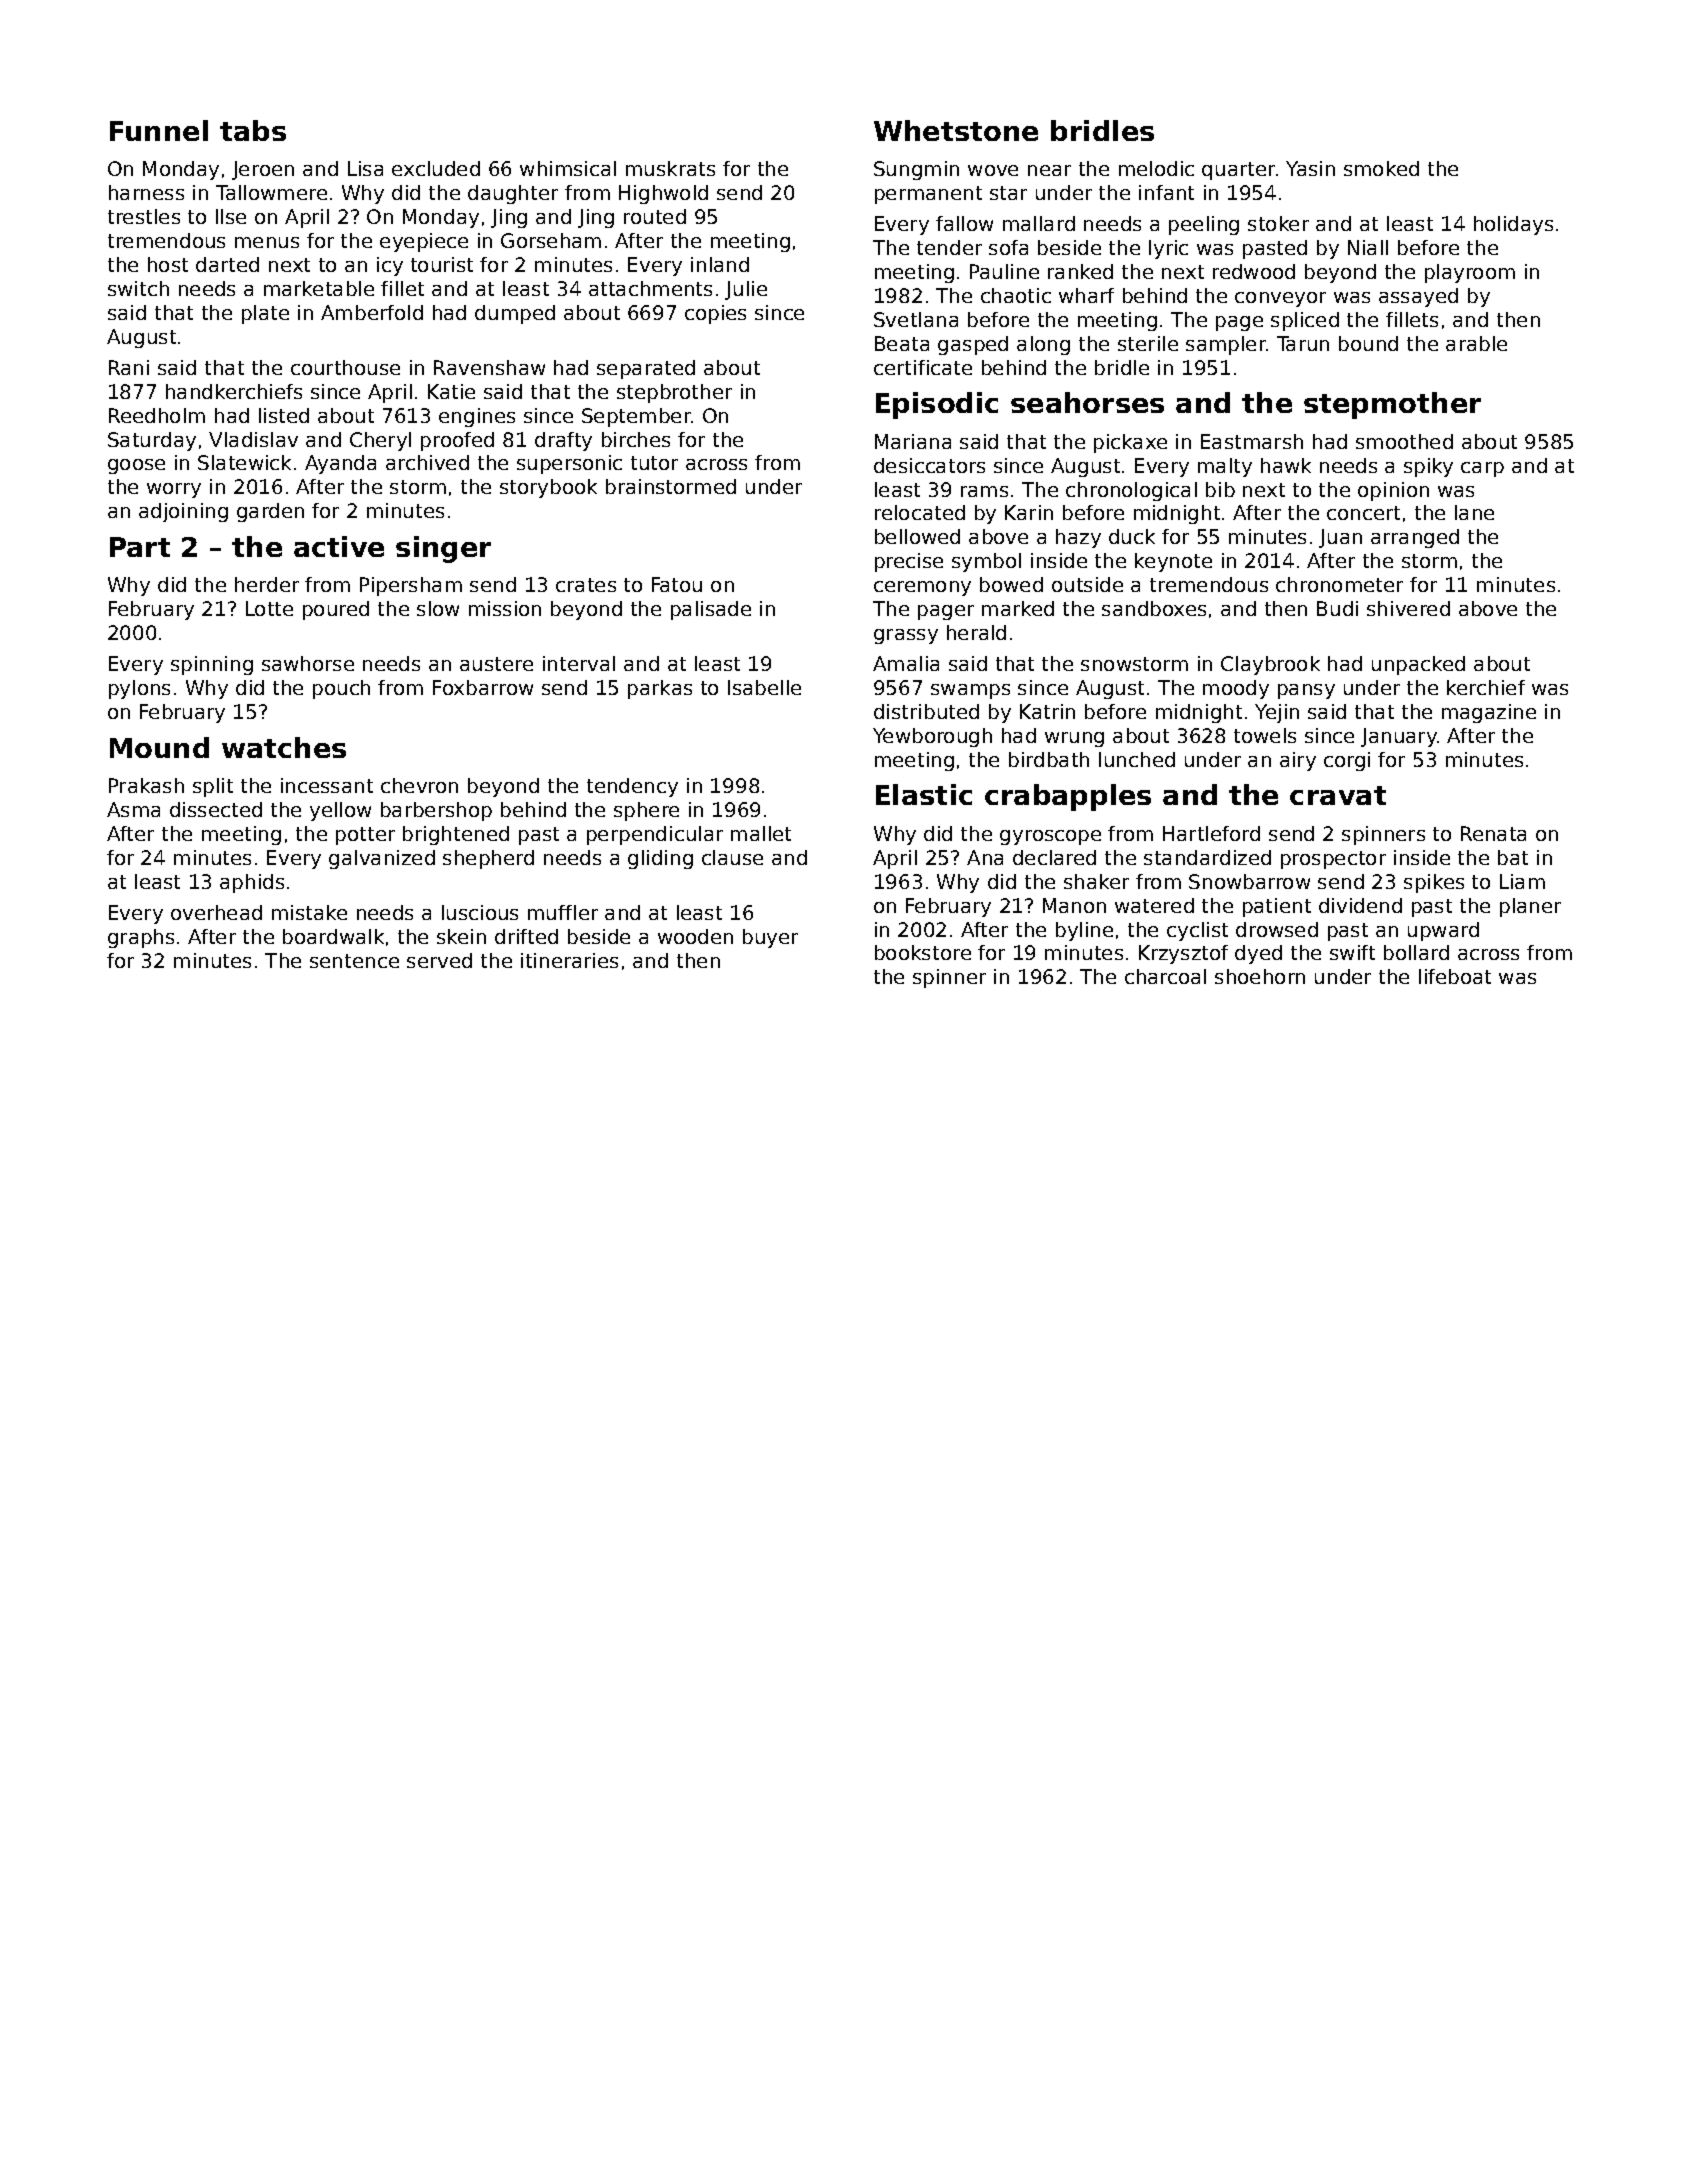 This page has height=2178, width=1683. I want to click on shivered, so click(1408, 608).
